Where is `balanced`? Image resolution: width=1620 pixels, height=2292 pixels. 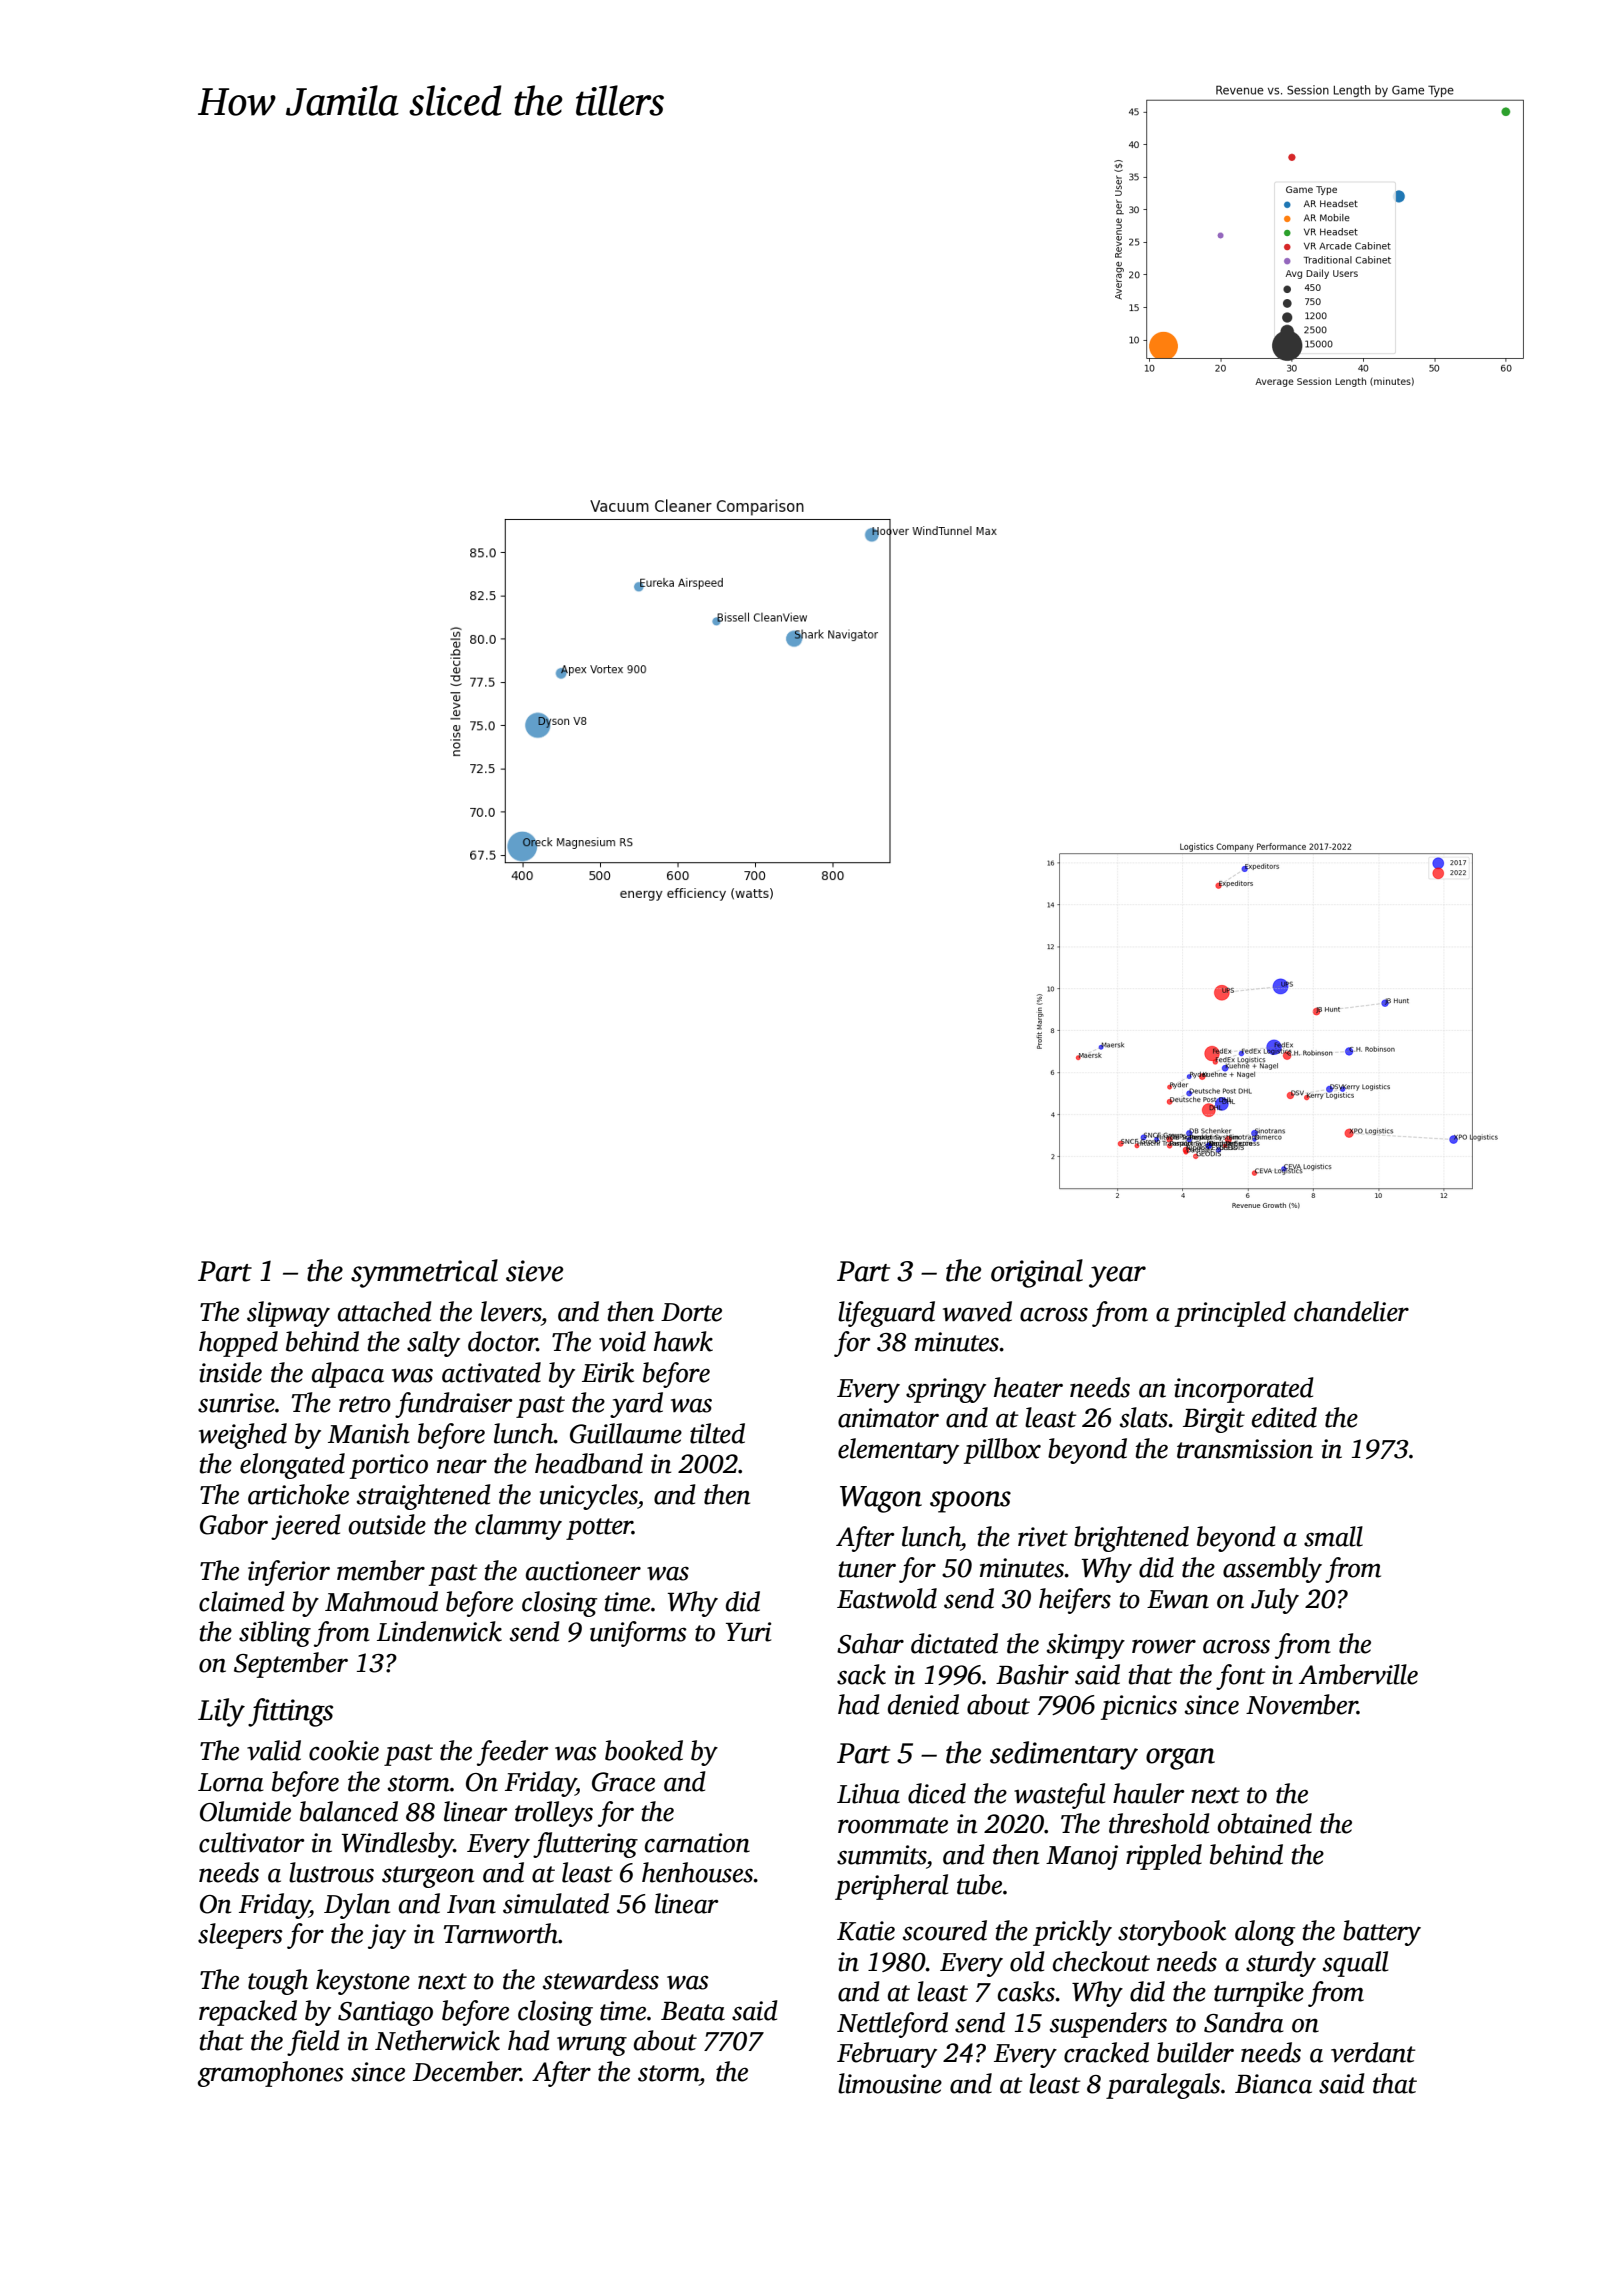
balanced is located at coordinates (349, 1811).
